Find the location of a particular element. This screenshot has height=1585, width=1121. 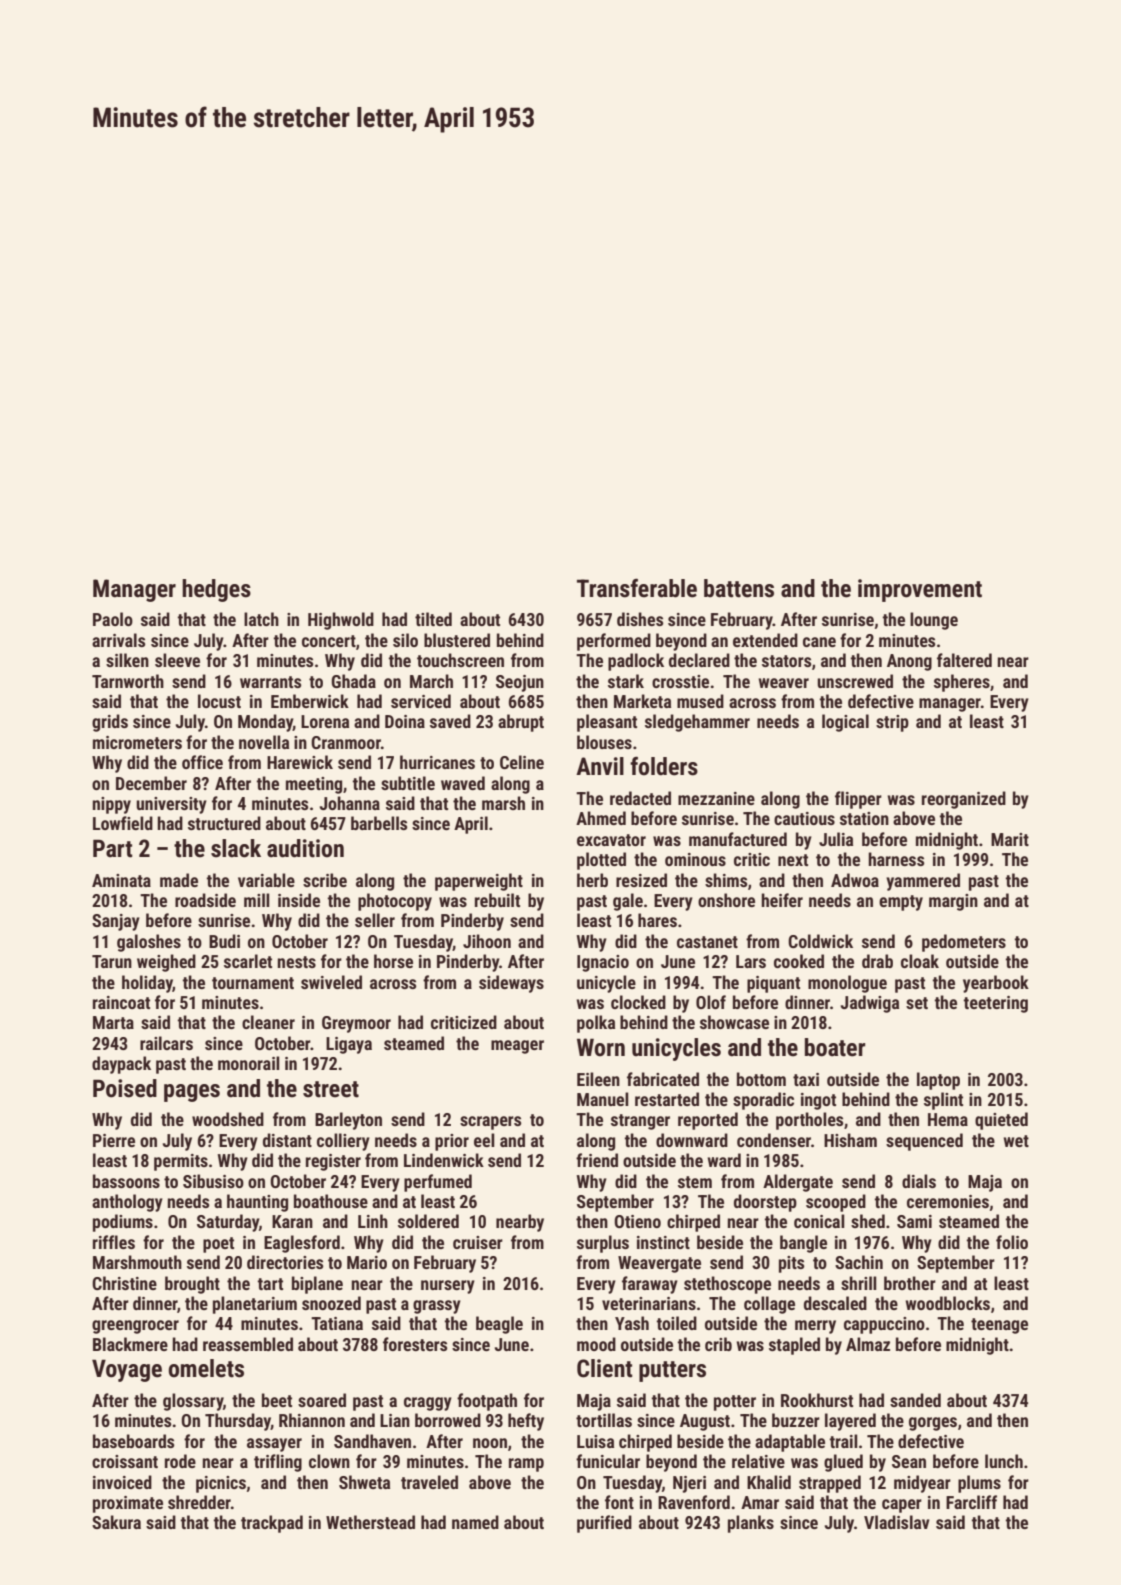

Jadwiga is located at coordinates (870, 1004).
